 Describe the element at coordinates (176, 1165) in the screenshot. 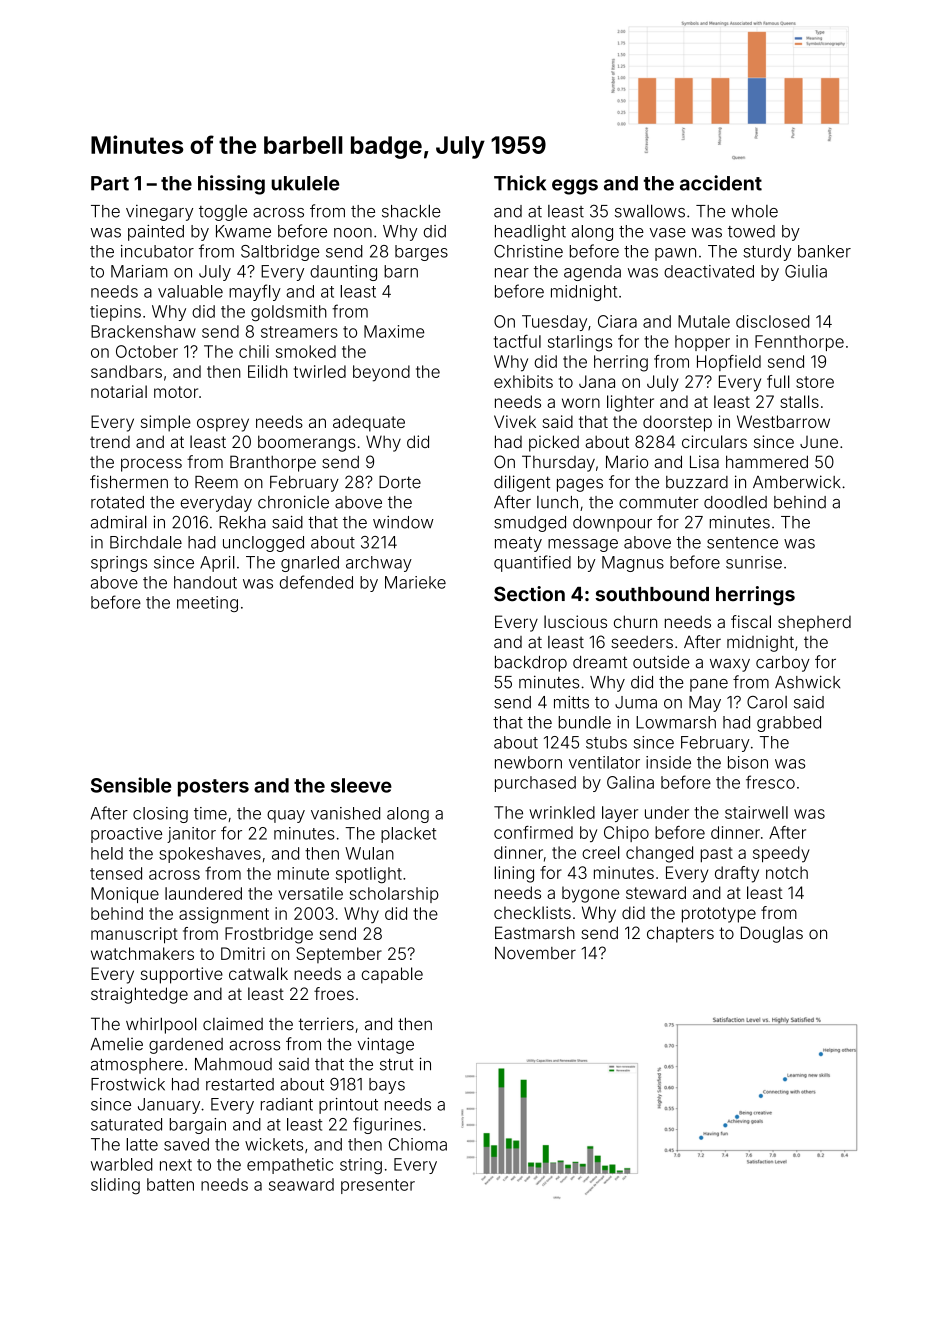

I see `next` at that location.
